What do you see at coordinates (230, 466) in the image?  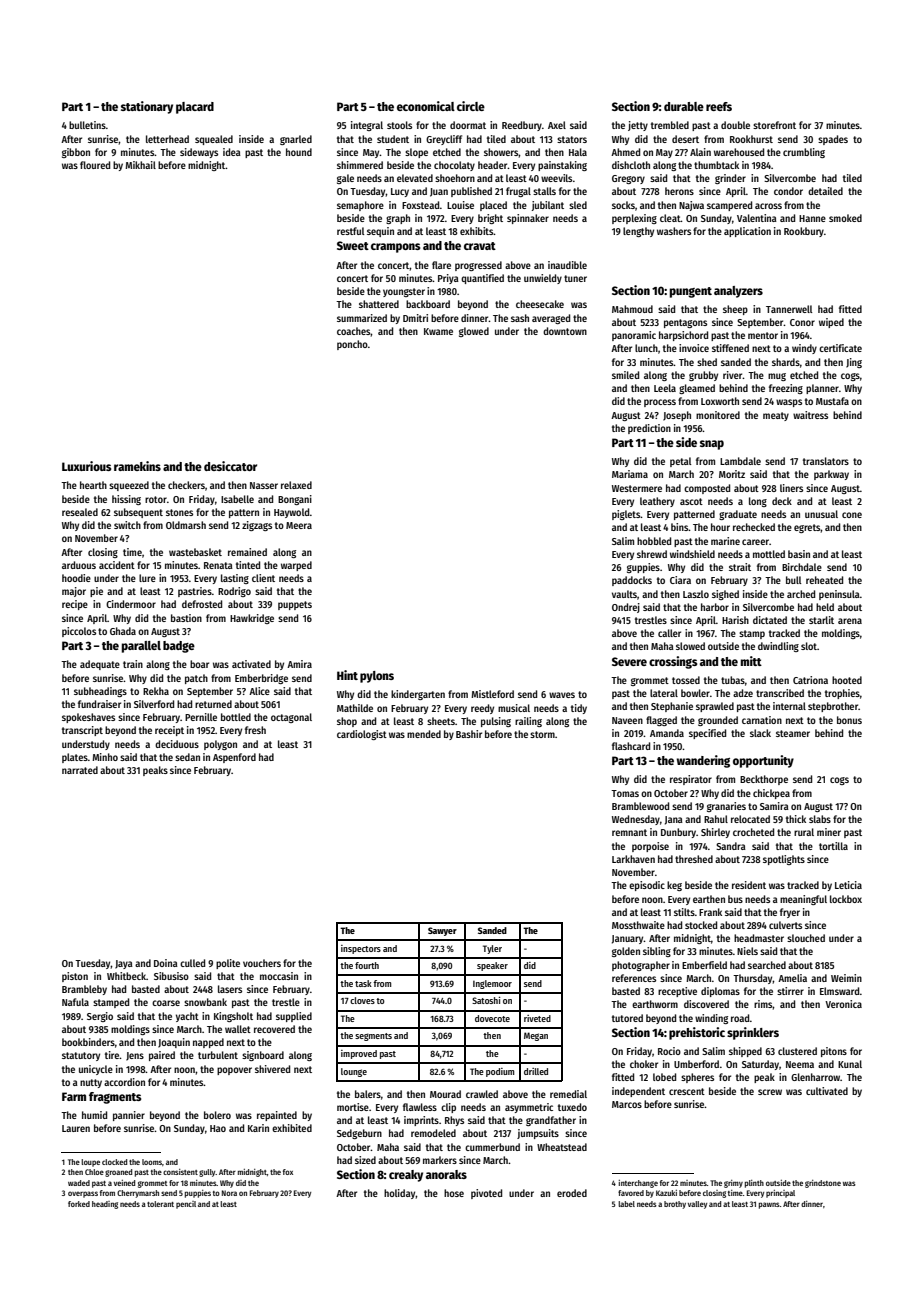 I see `desiccator` at bounding box center [230, 466].
